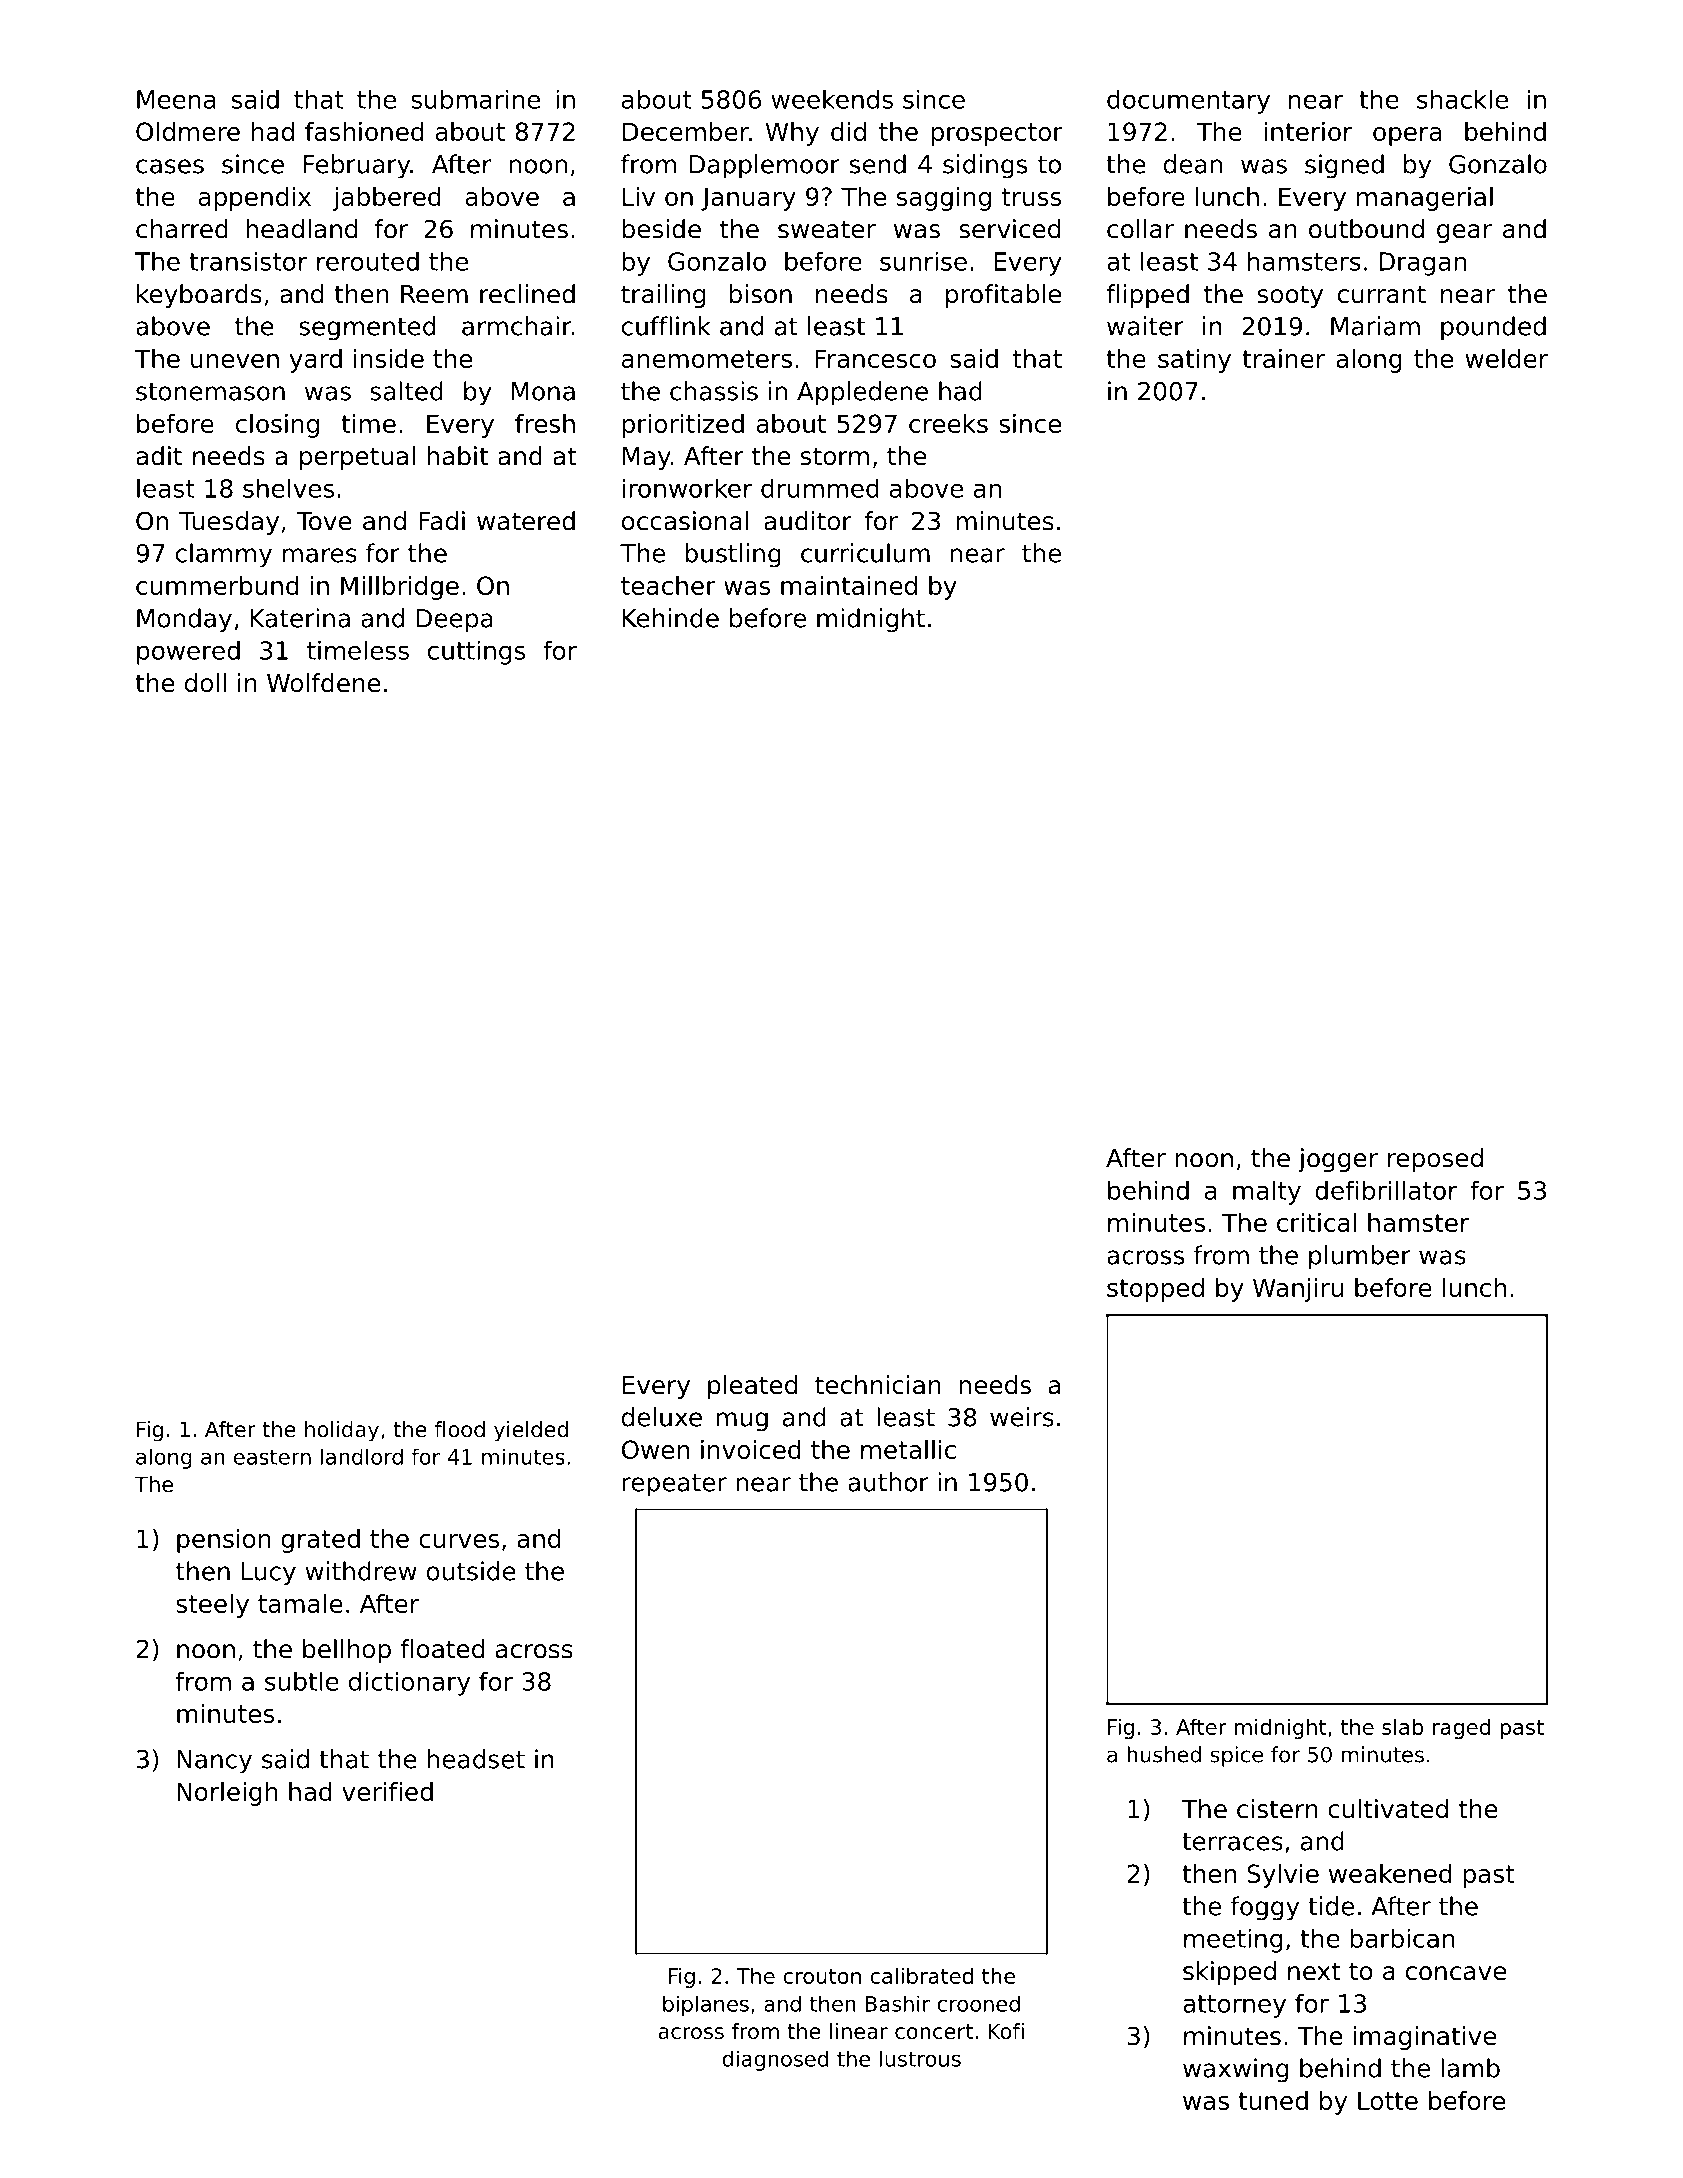 The image size is (1683, 2178). Describe the element at coordinates (342, 1431) in the page. I see `holiday` at that location.
